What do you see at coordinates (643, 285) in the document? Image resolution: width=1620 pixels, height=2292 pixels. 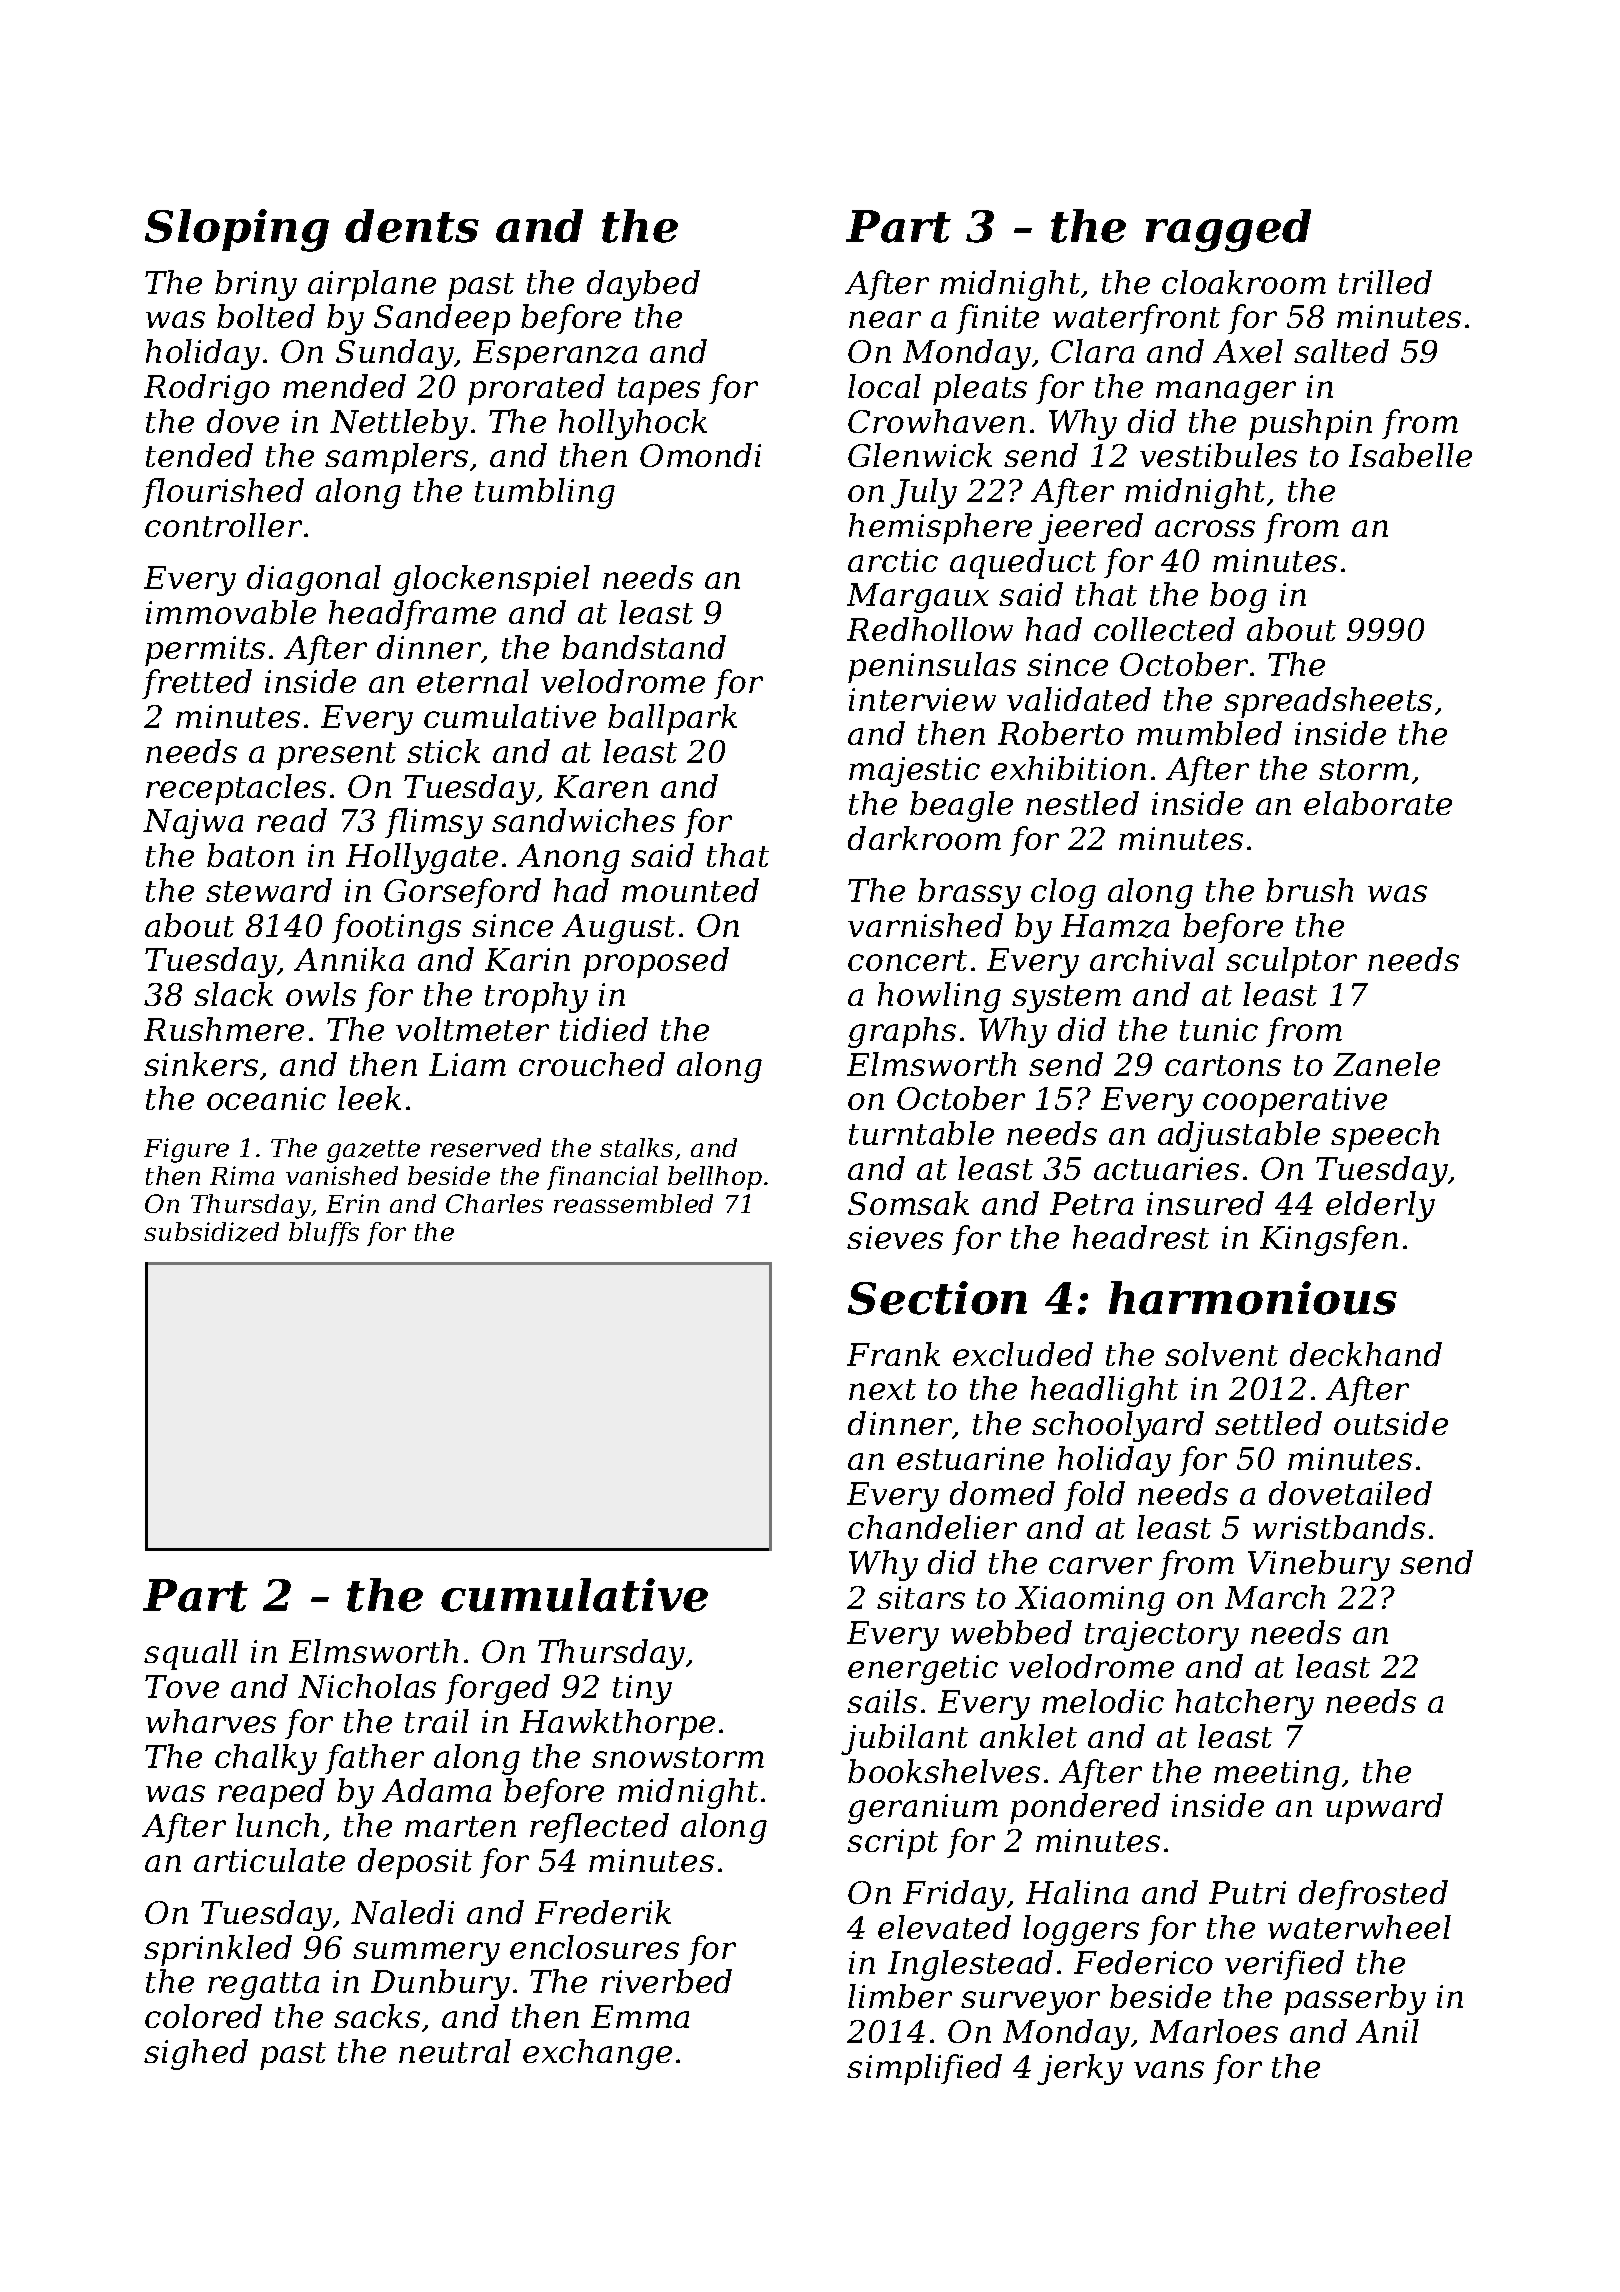 I see `daybed` at bounding box center [643, 285].
